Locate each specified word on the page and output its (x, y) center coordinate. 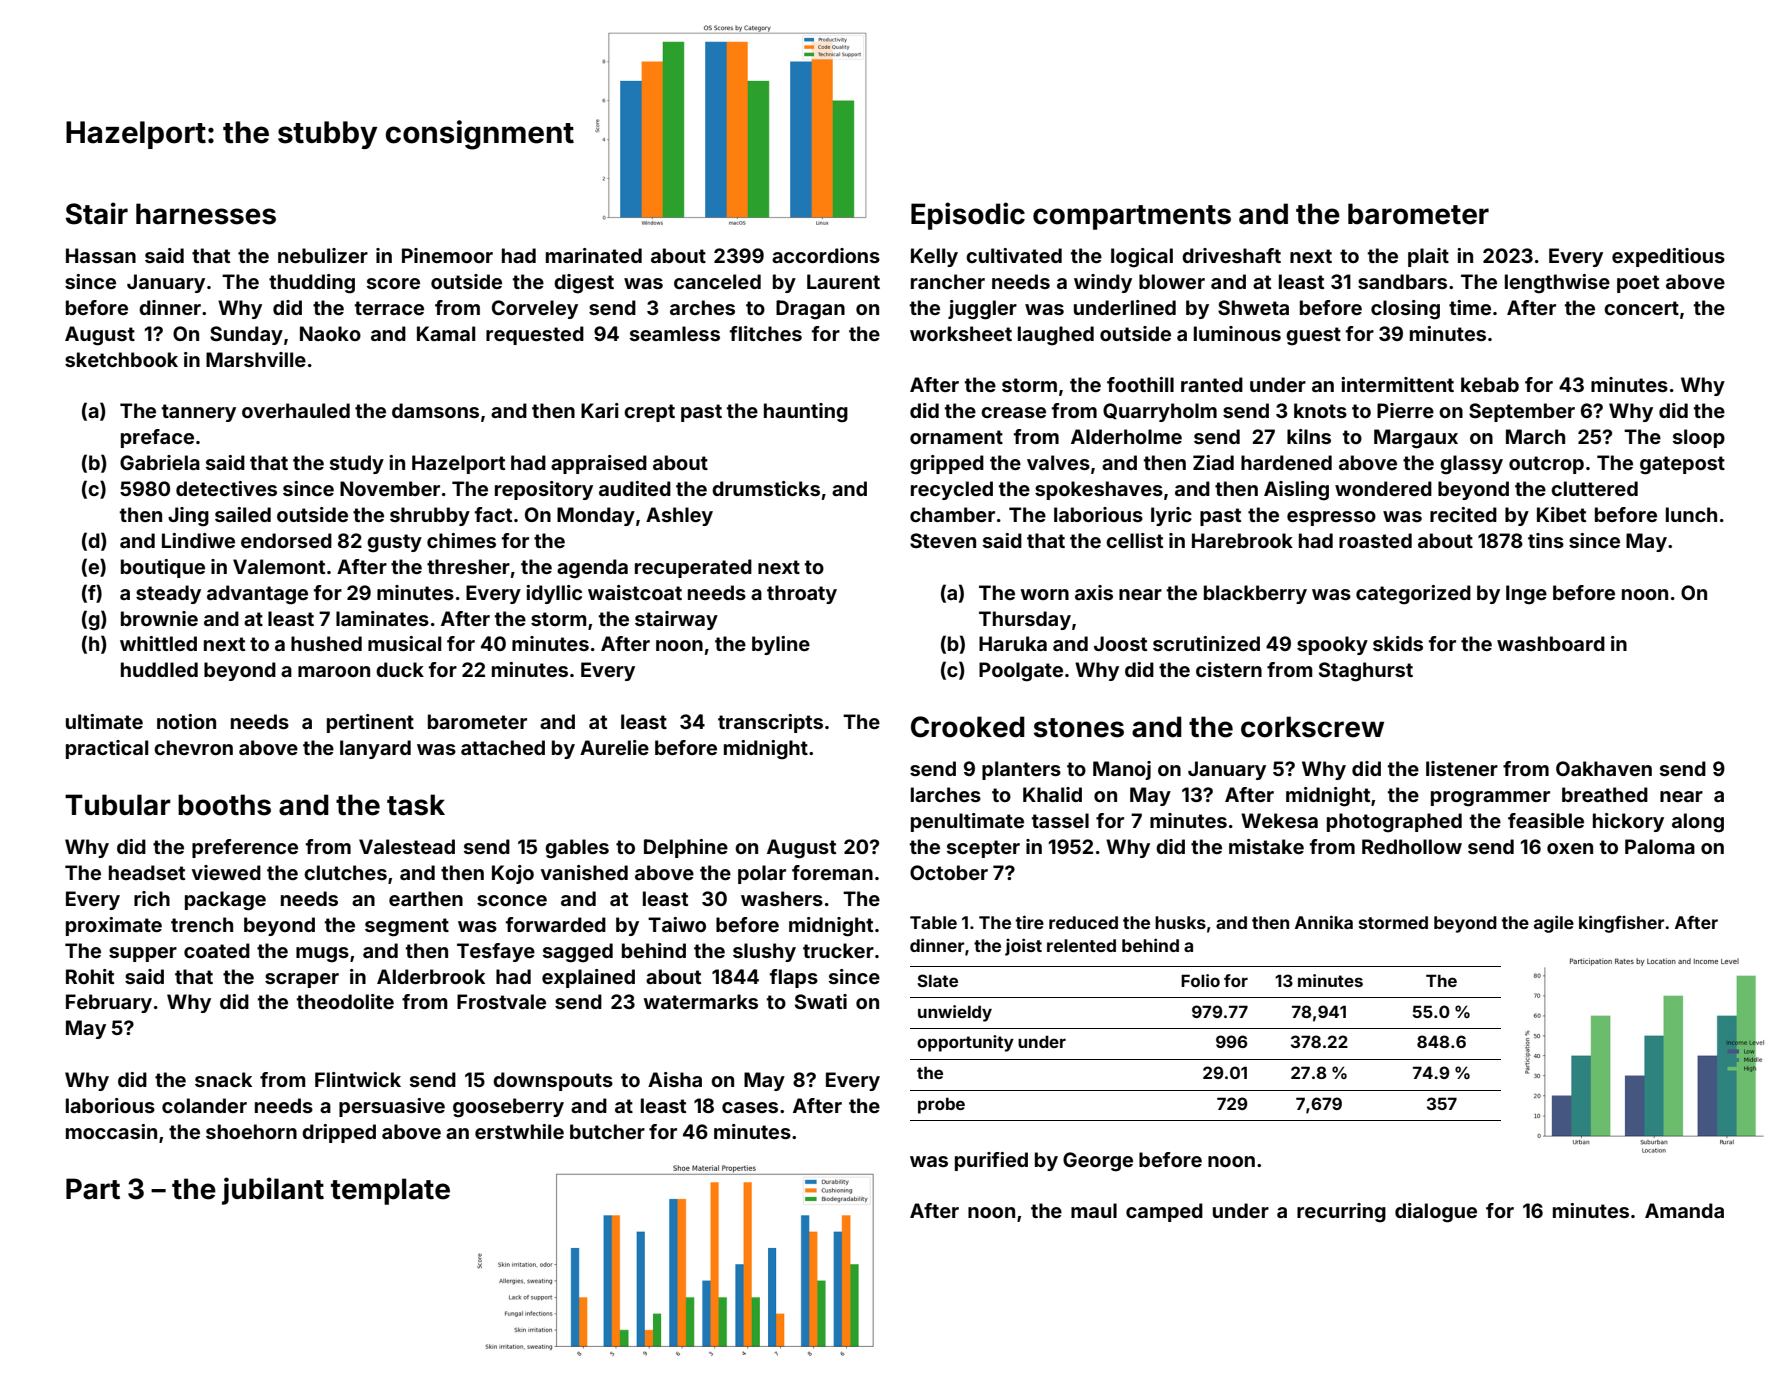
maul (1094, 1210)
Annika (1324, 922)
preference (245, 848)
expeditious (1668, 257)
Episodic (968, 216)
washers (782, 898)
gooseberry (508, 1108)
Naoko (330, 333)
